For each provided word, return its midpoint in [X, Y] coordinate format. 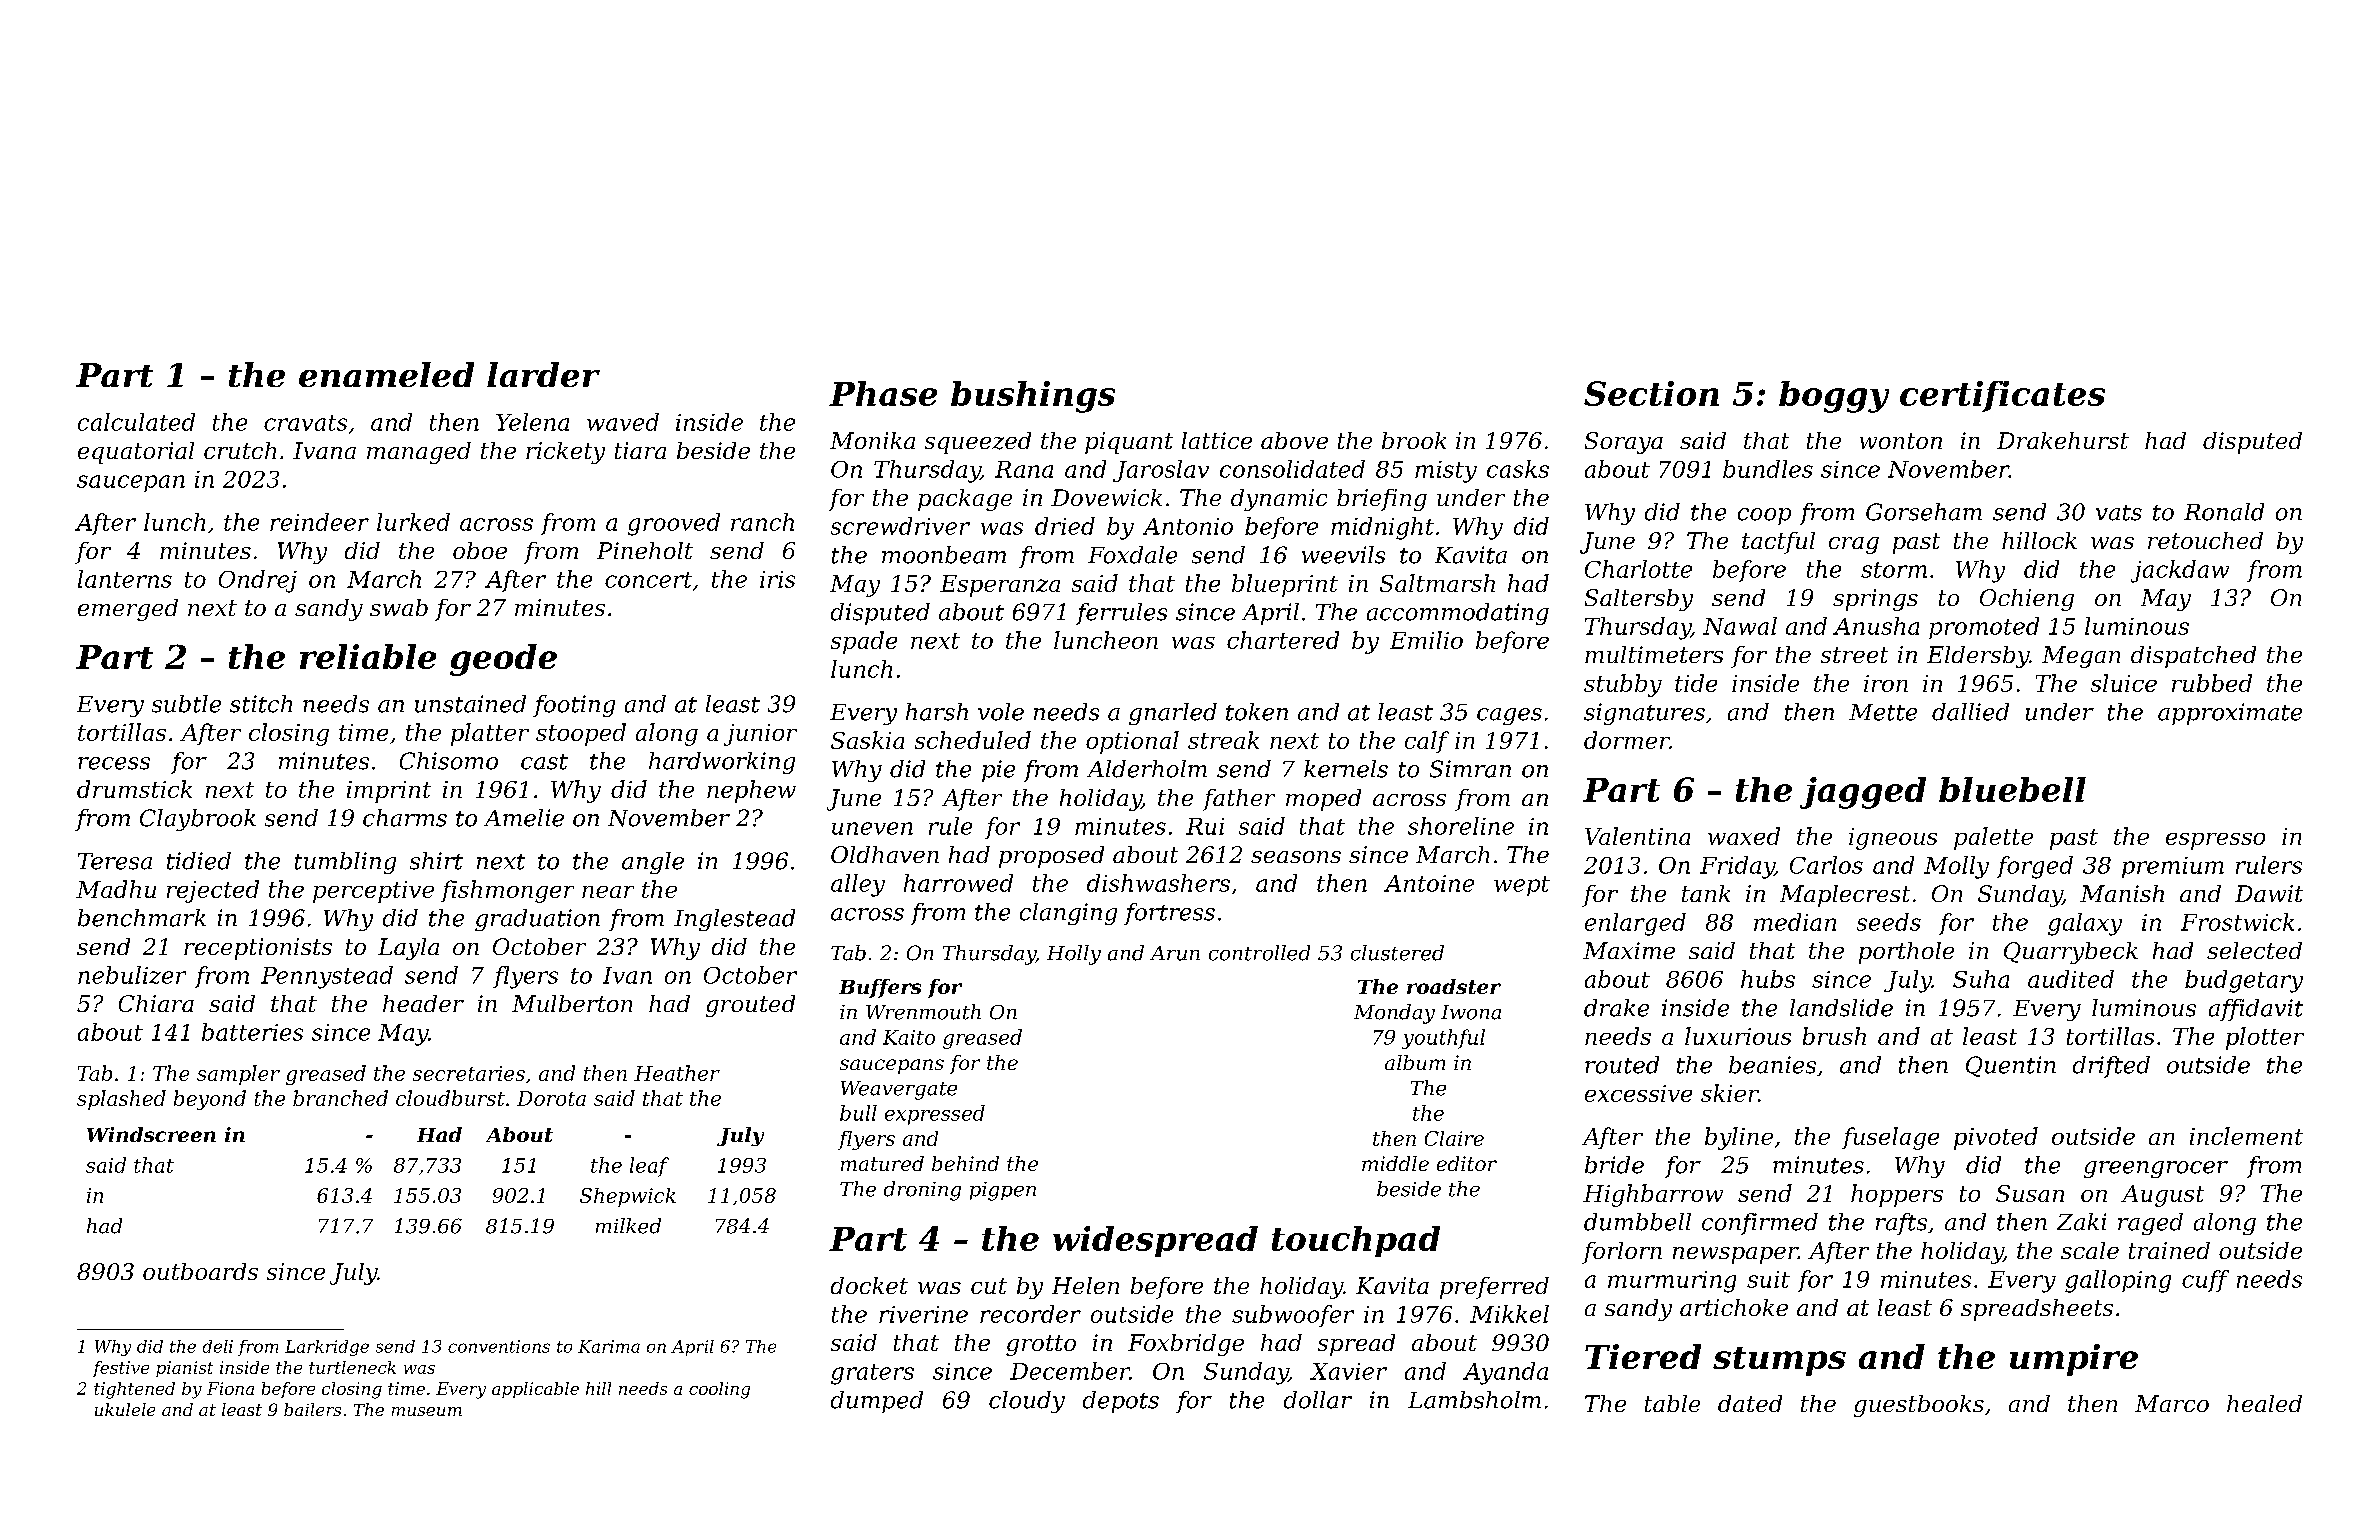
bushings [1033, 397]
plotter [2265, 1038]
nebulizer [132, 975]
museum [427, 1411]
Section [1651, 393]
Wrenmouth [923, 1012]
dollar [1318, 1400]
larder [543, 374]
